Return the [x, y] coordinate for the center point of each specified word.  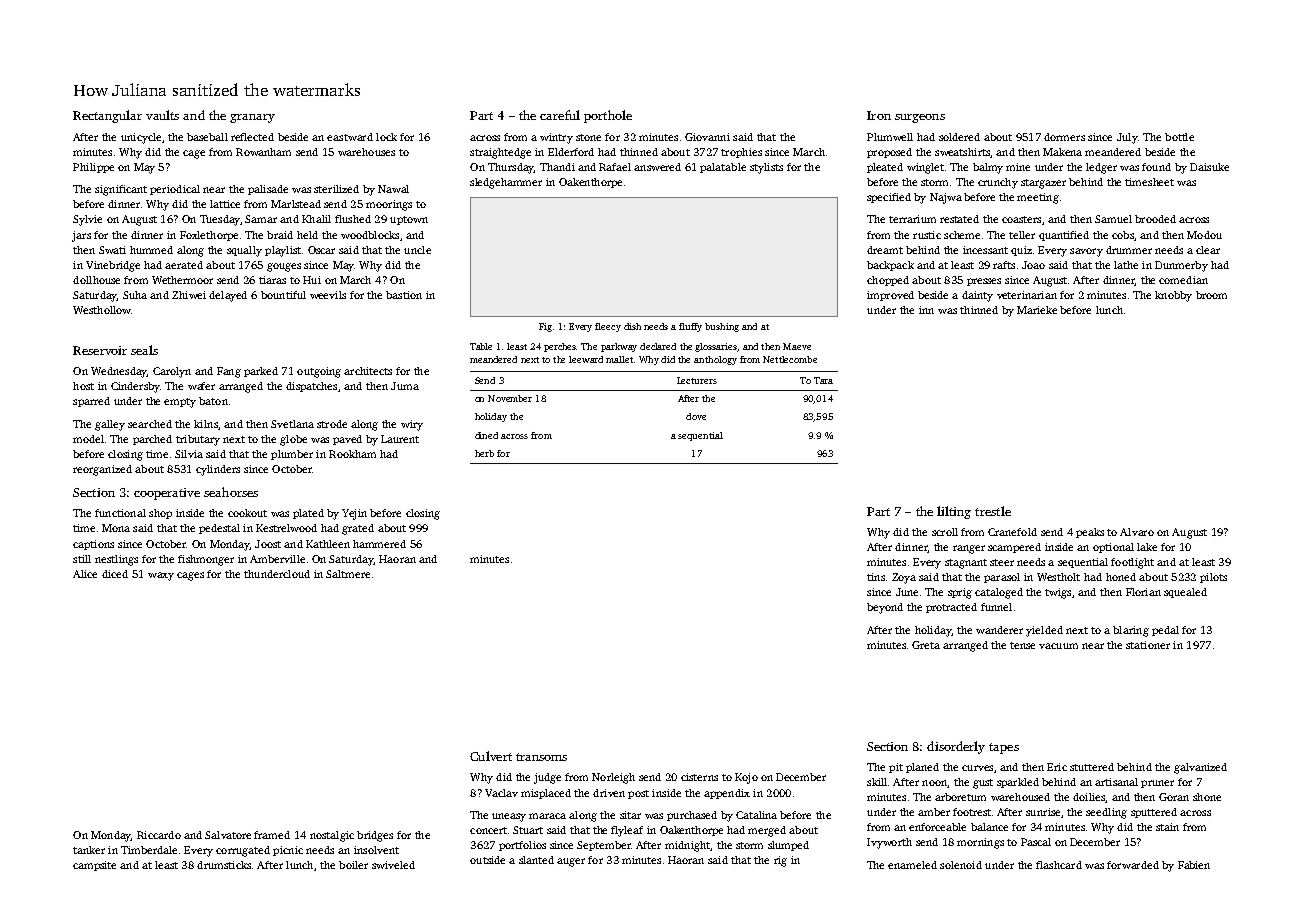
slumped [788, 846]
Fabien [1194, 865]
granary [252, 118]
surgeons [920, 118]
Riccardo [159, 835]
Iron [879, 115]
